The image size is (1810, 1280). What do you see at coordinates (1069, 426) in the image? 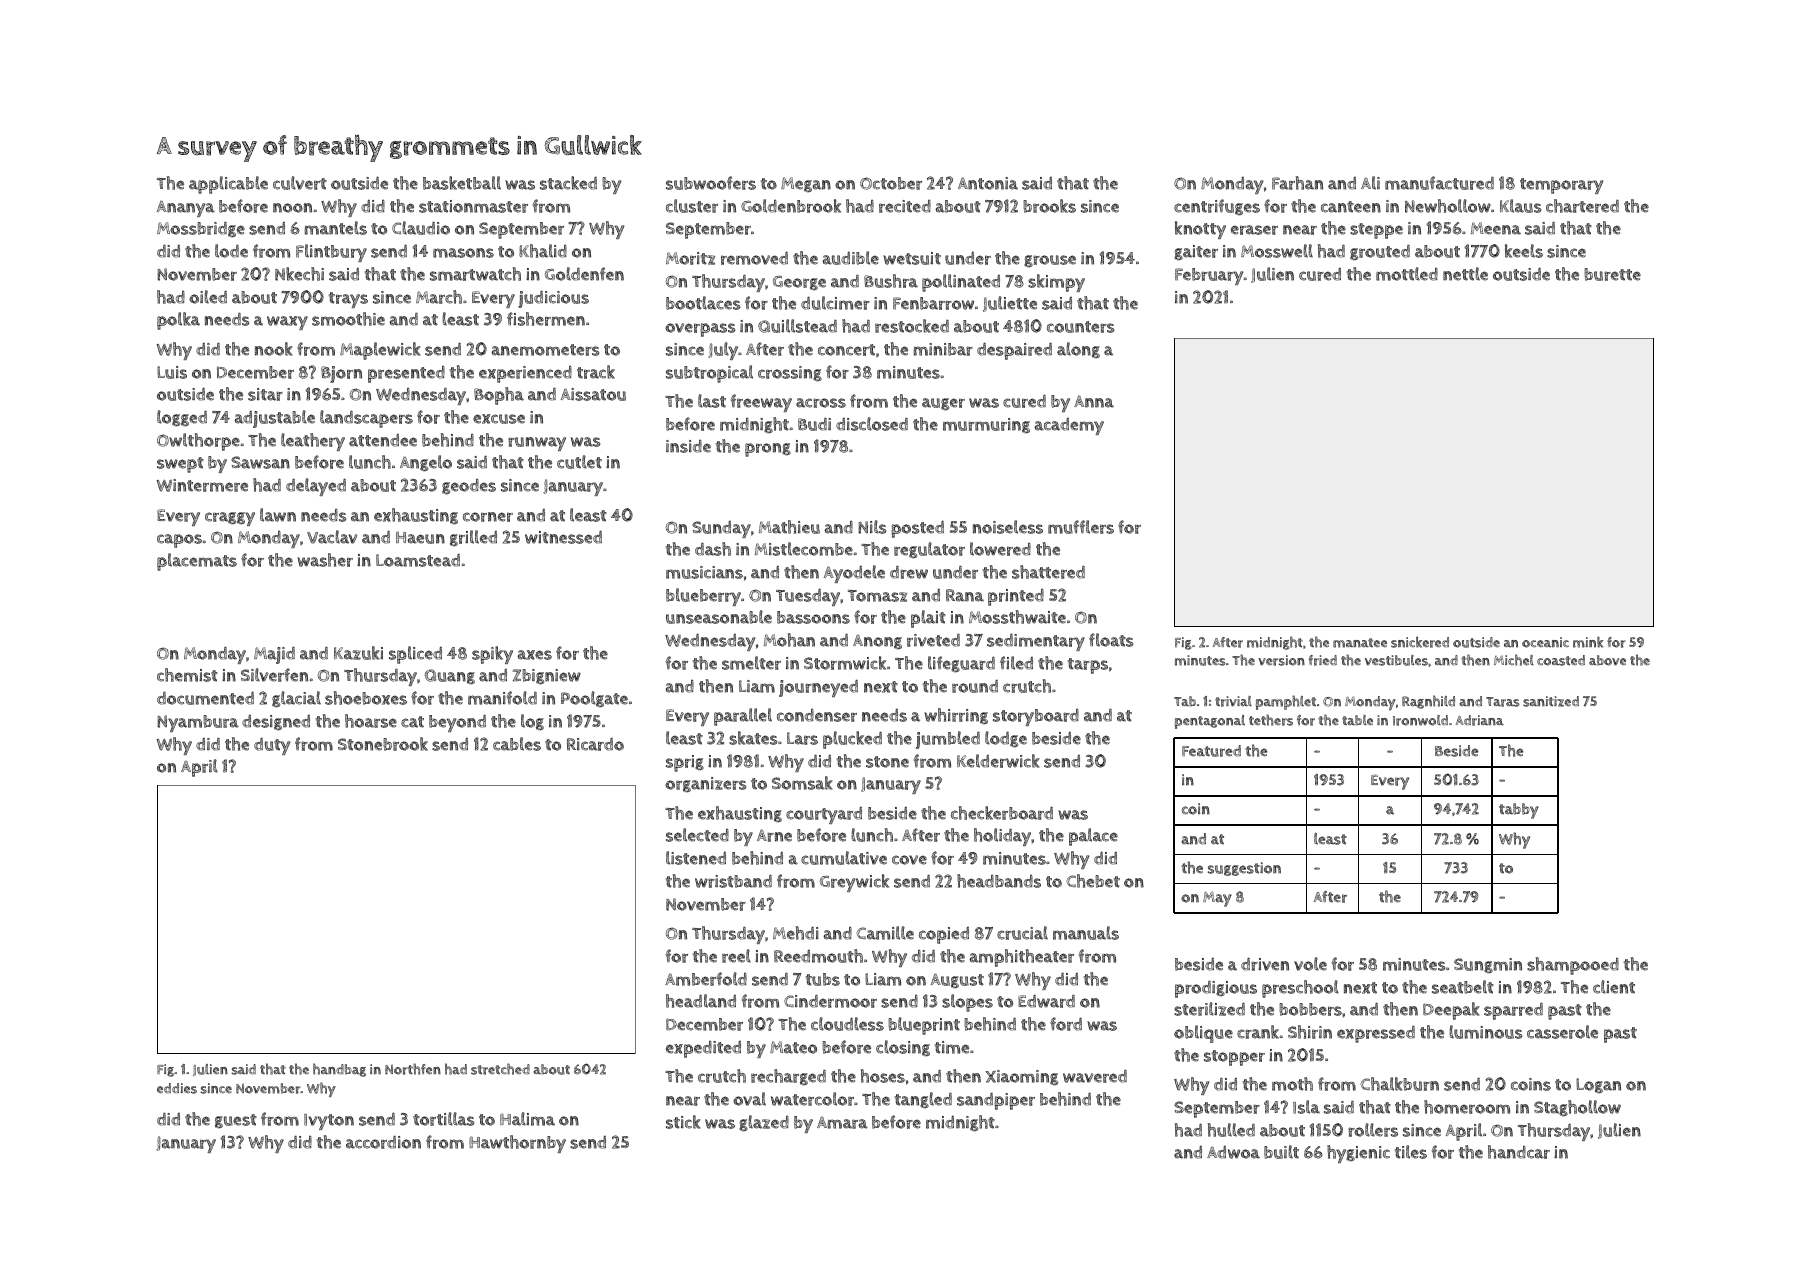
I see `academy` at bounding box center [1069, 426].
